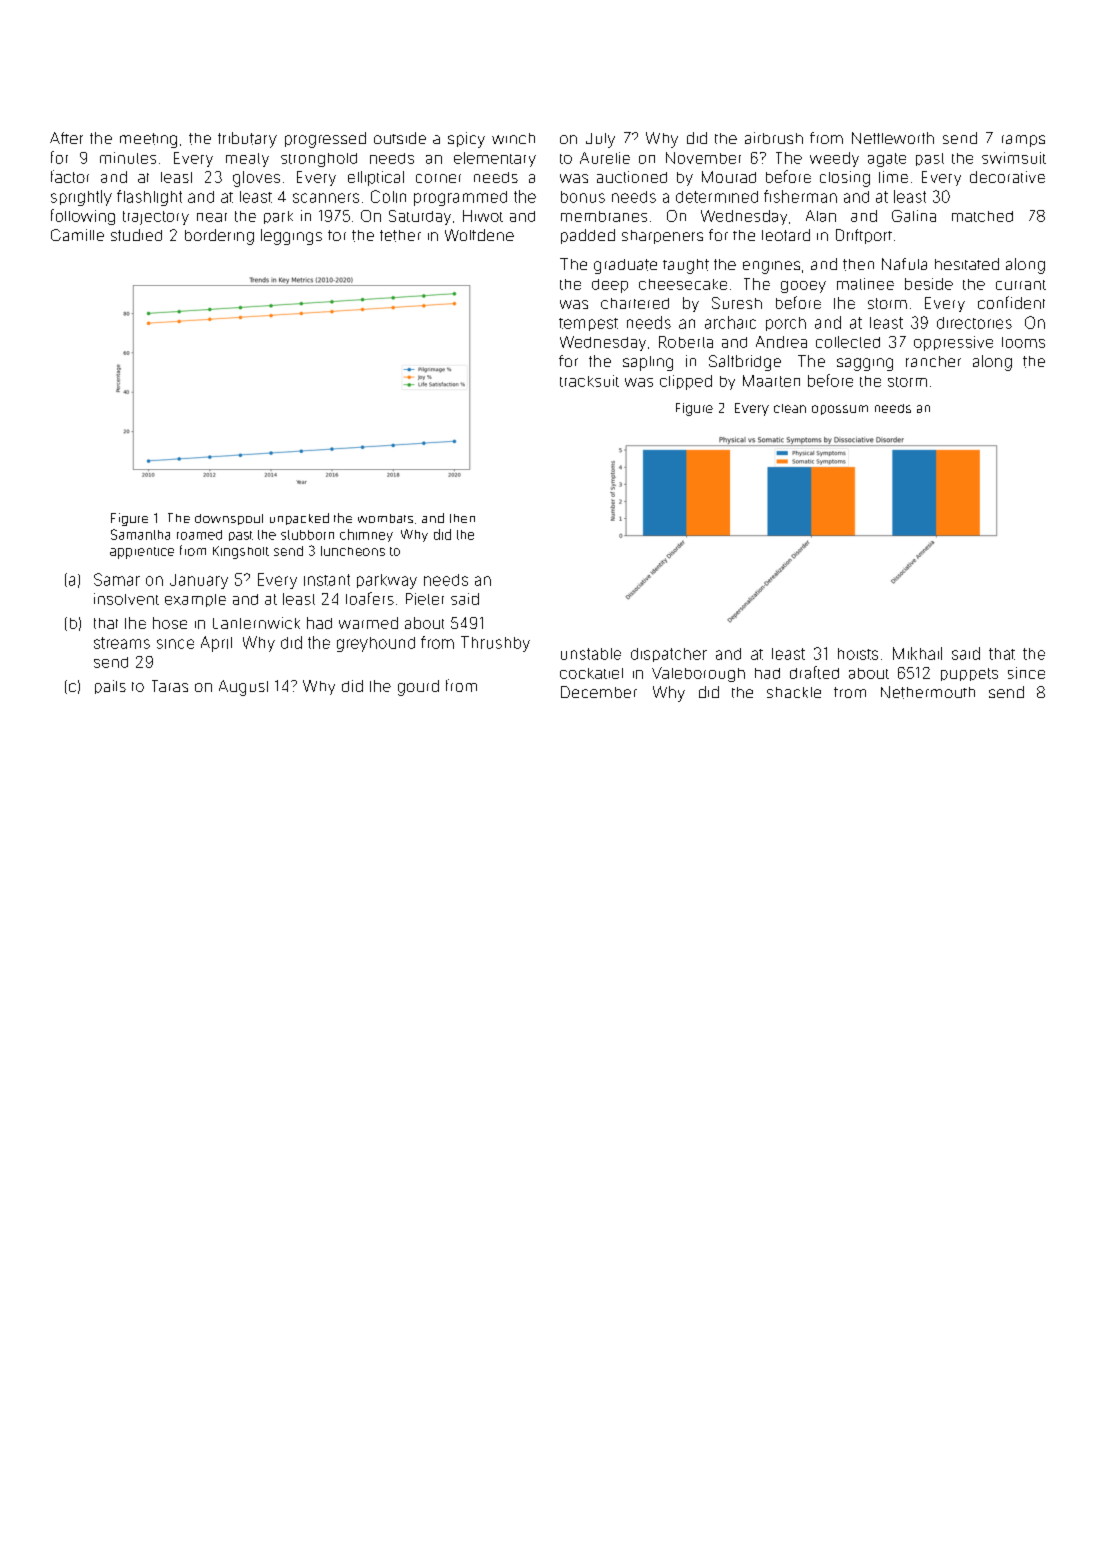 This page has height=1550, width=1096. Describe the element at coordinates (291, 237) in the page. I see `leggings` at that location.
